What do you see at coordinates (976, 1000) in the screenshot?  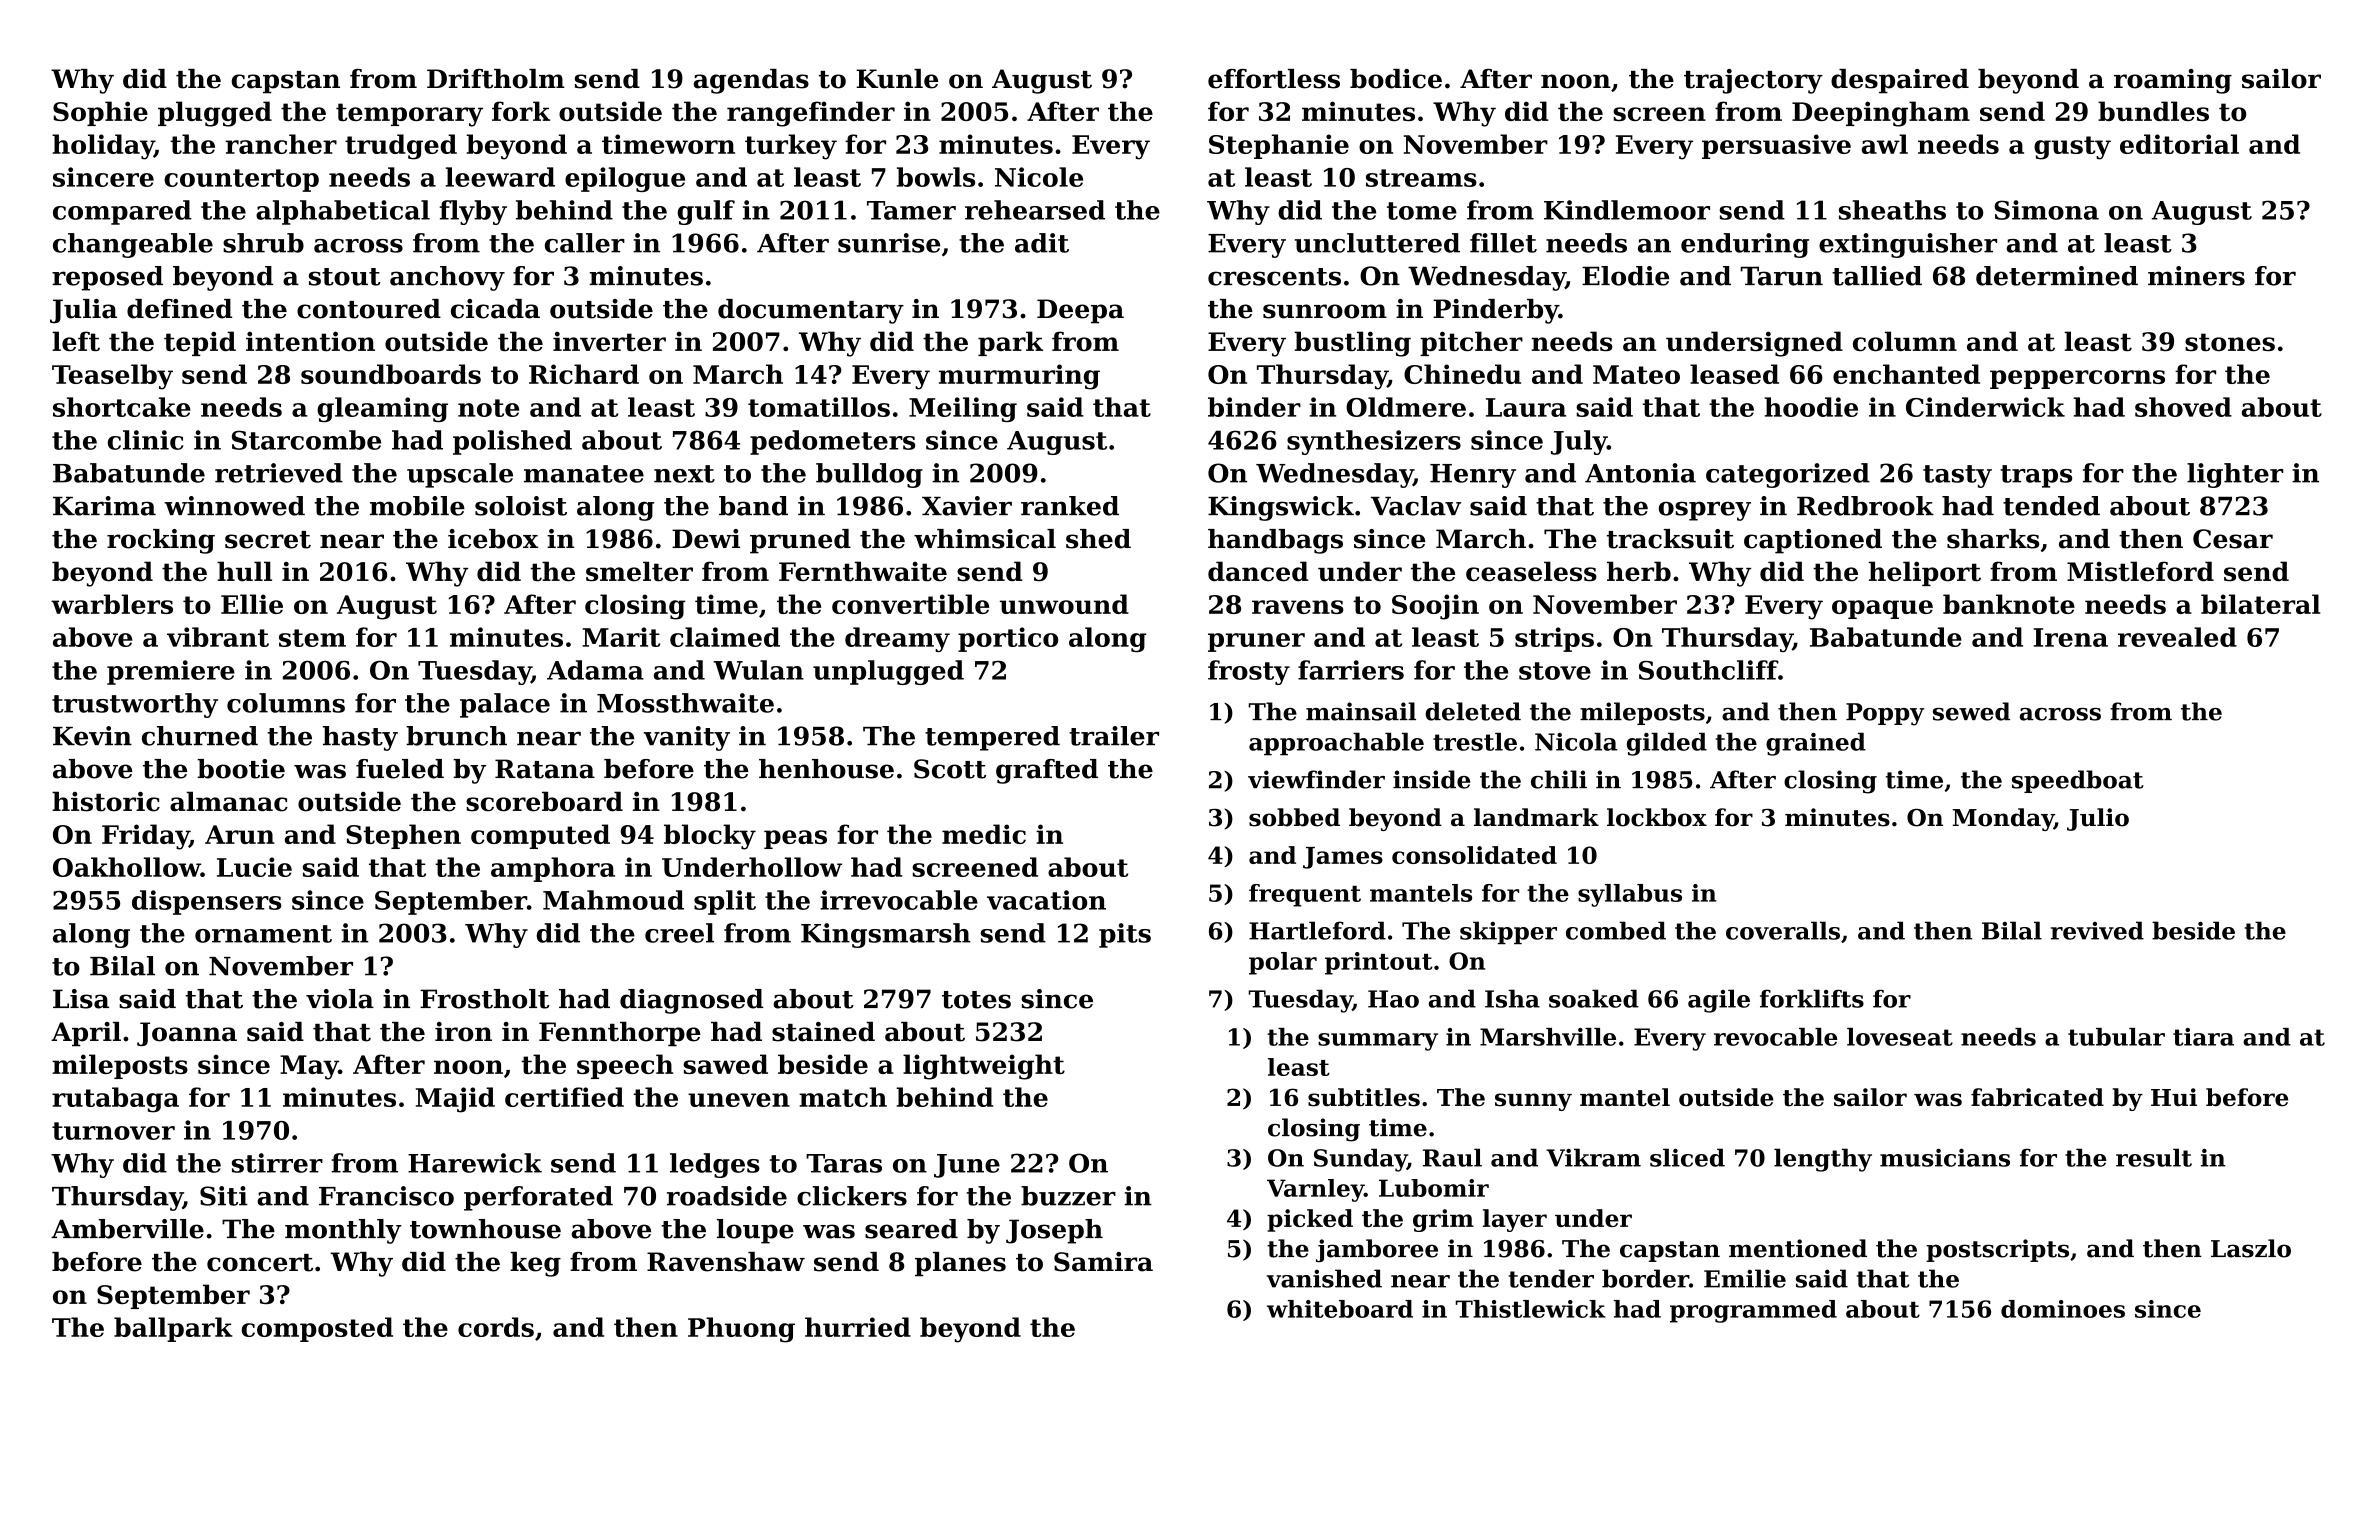 I see `totes` at bounding box center [976, 1000].
